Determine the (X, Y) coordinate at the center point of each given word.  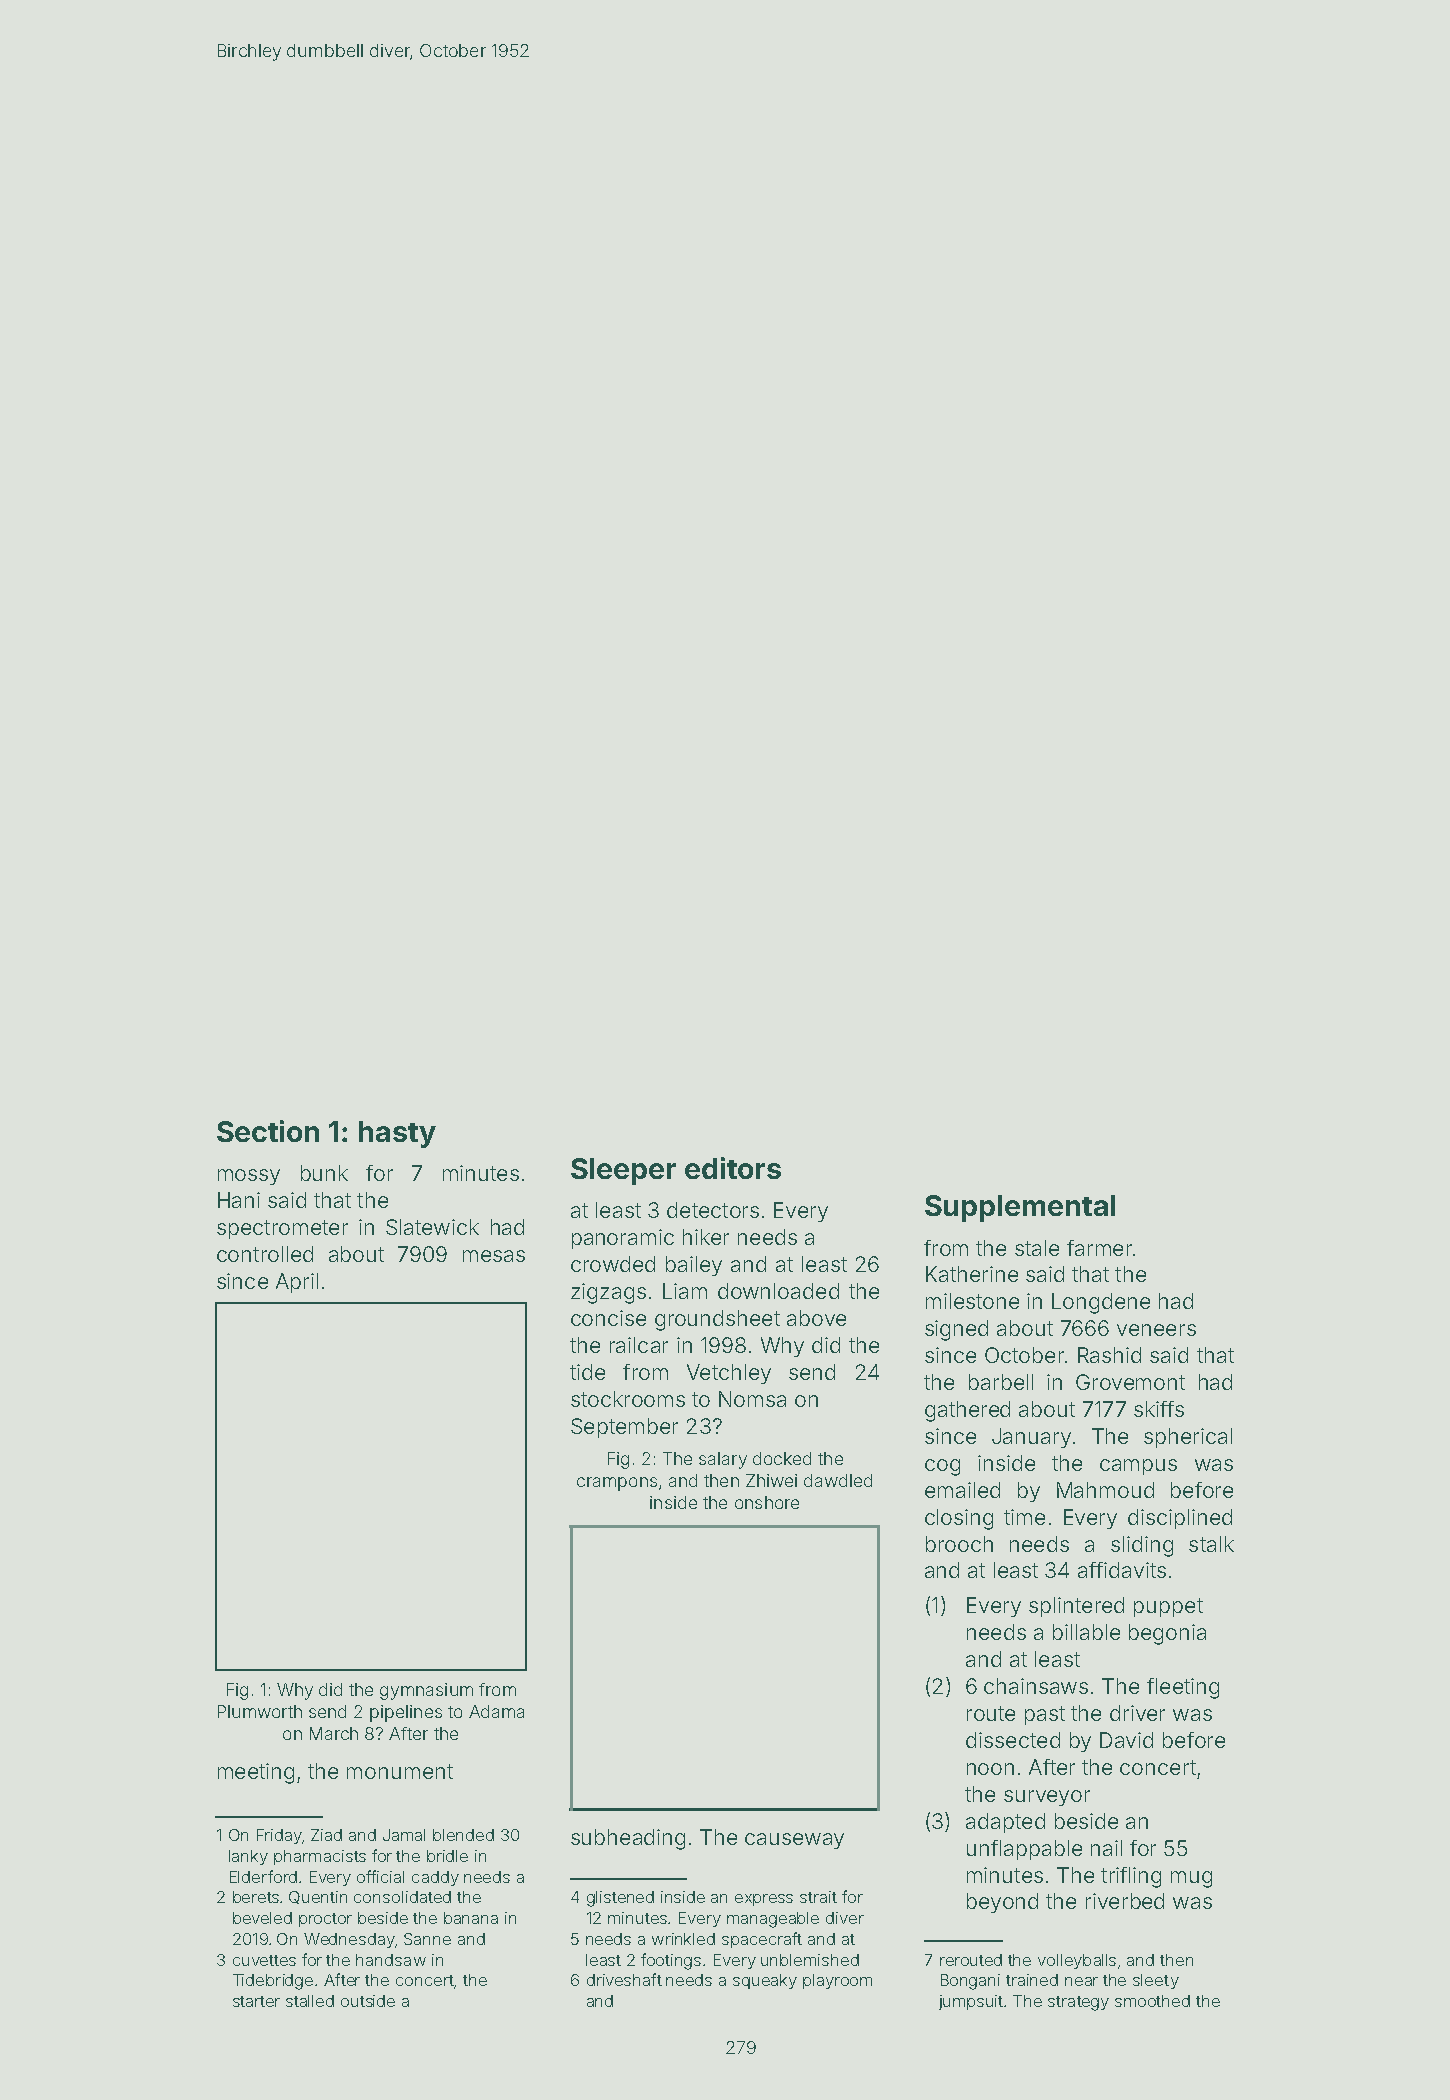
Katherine (972, 1274)
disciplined (1180, 1519)
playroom (837, 1981)
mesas (494, 1256)
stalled (310, 2001)
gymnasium (426, 1691)
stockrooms (628, 1399)
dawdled (838, 1480)
